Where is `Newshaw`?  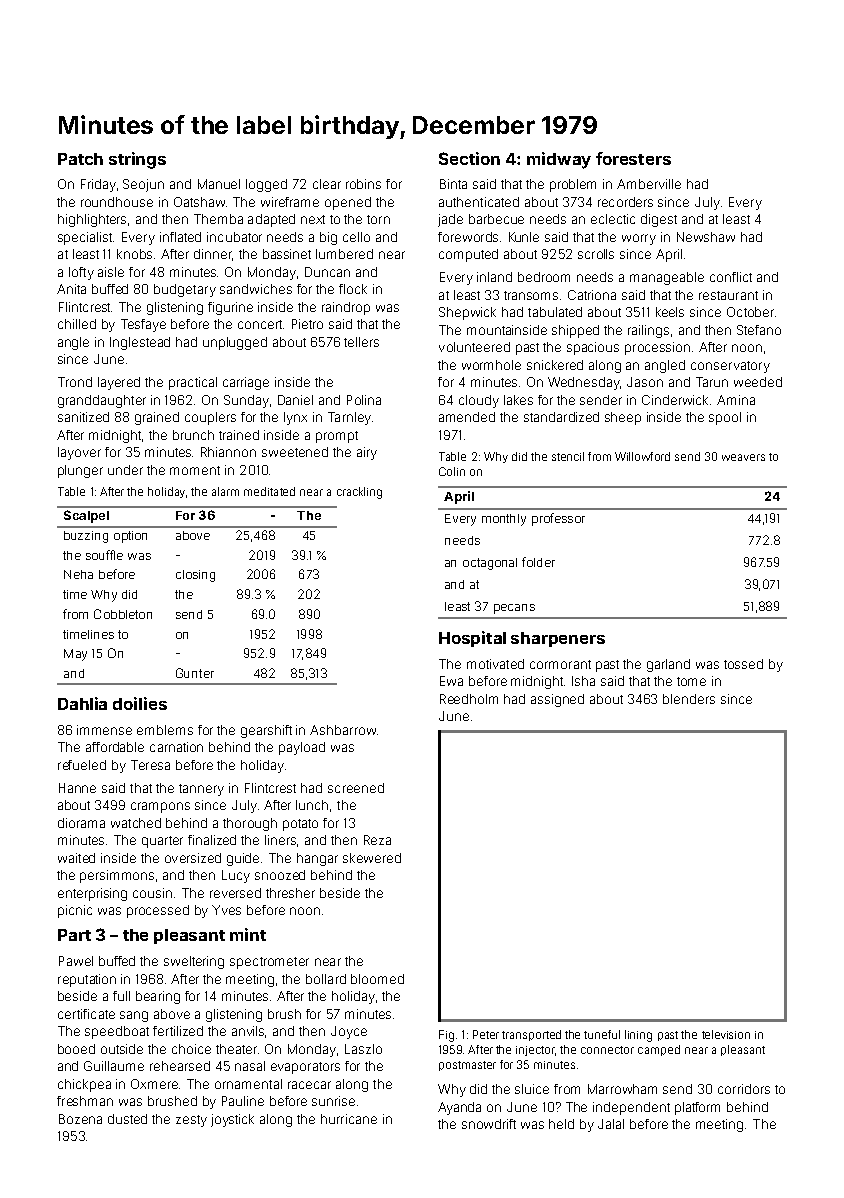
Newshaw is located at coordinates (706, 237).
